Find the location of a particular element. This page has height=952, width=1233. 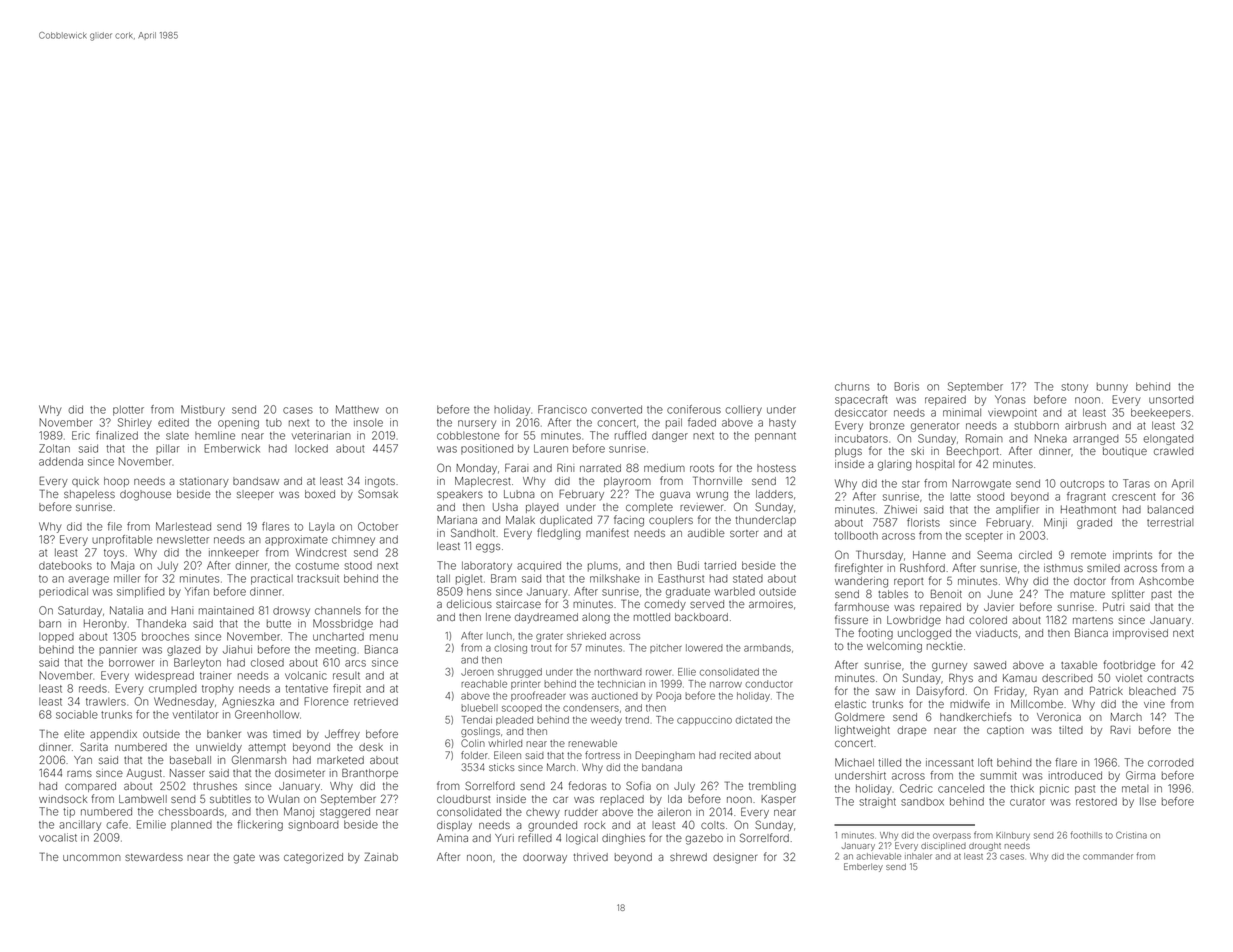

categorized is located at coordinates (313, 858).
